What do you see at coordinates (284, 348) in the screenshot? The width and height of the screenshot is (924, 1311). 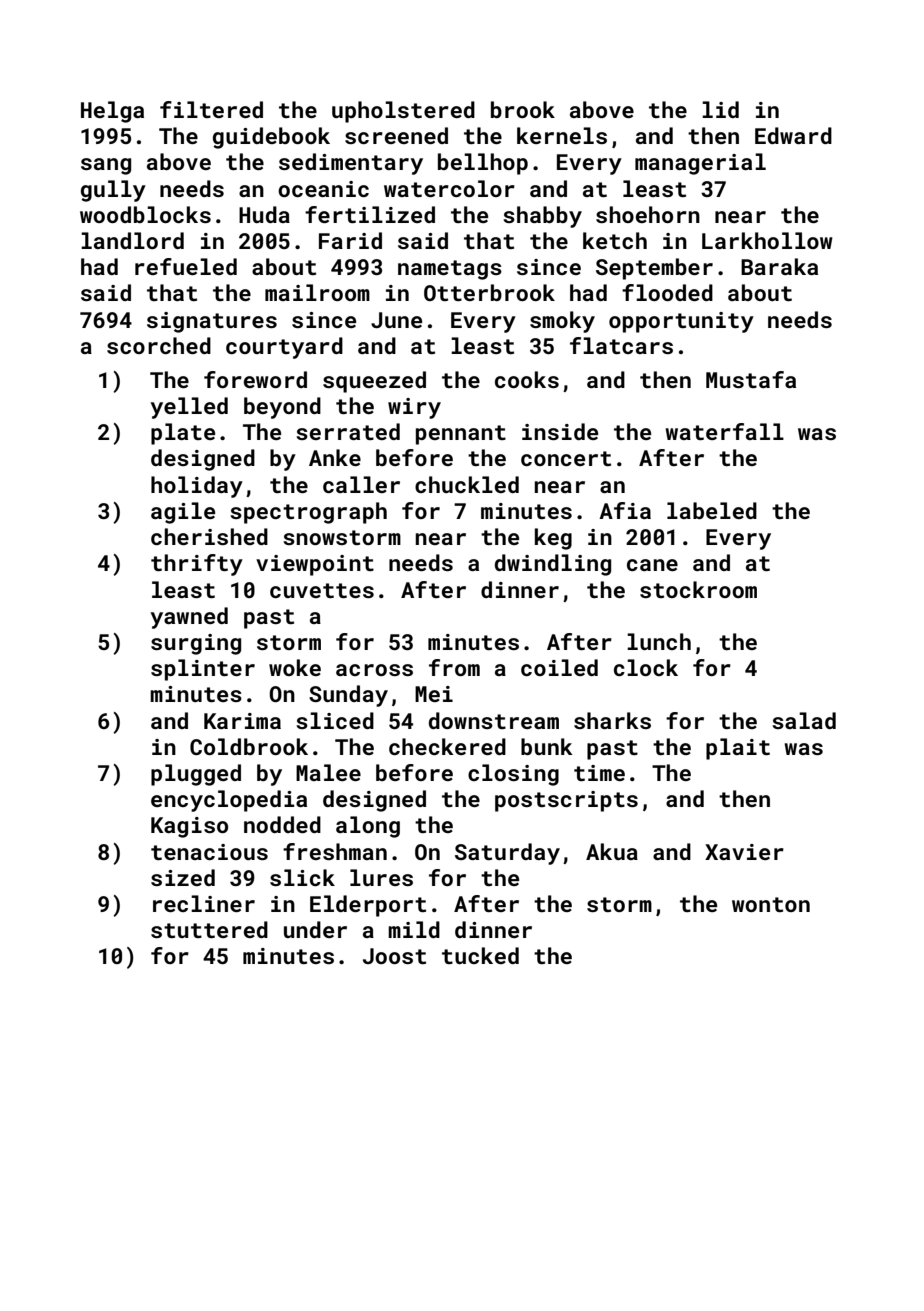 I see `courtyard` at bounding box center [284, 348].
